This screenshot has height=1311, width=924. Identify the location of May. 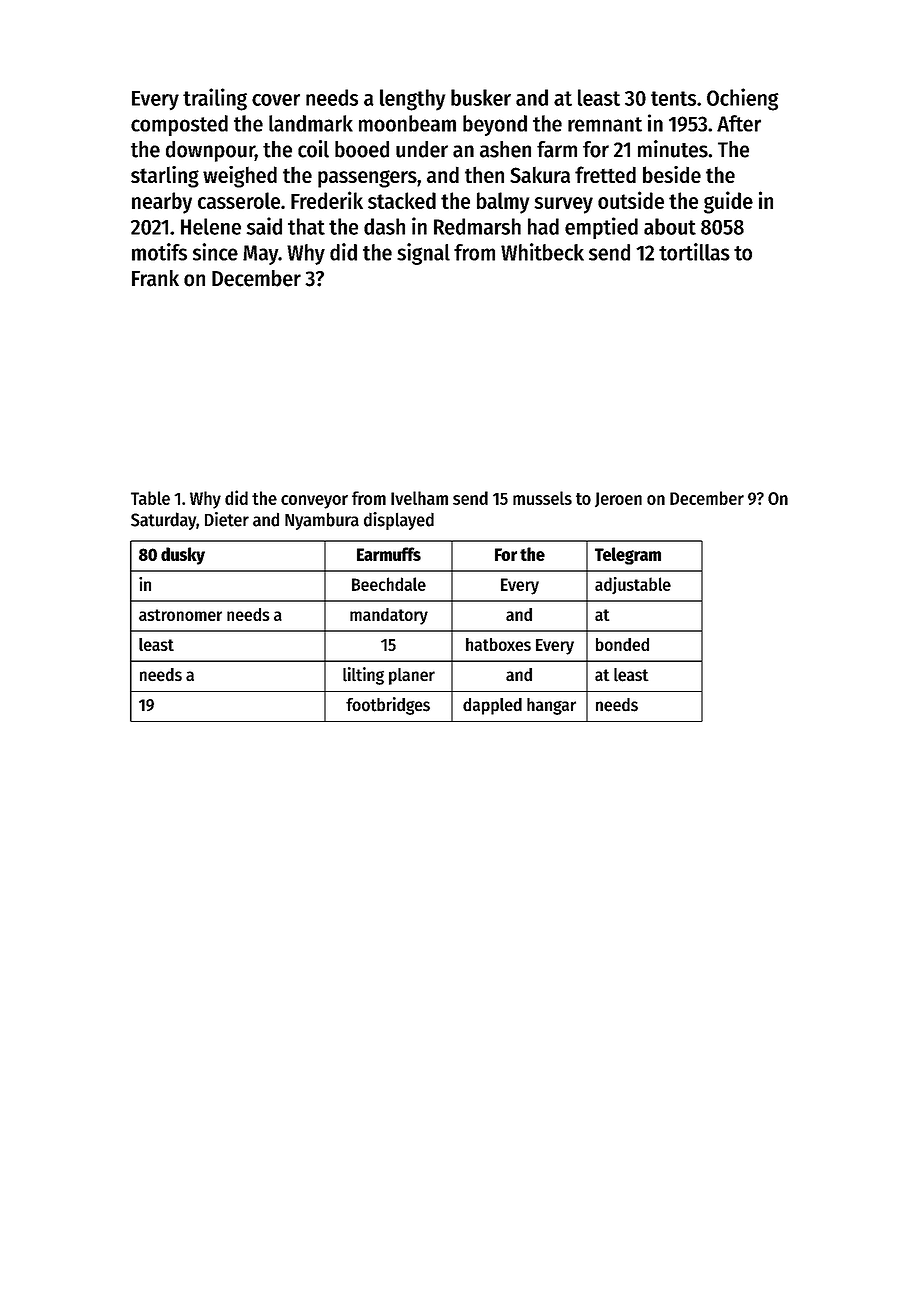
(260, 255).
